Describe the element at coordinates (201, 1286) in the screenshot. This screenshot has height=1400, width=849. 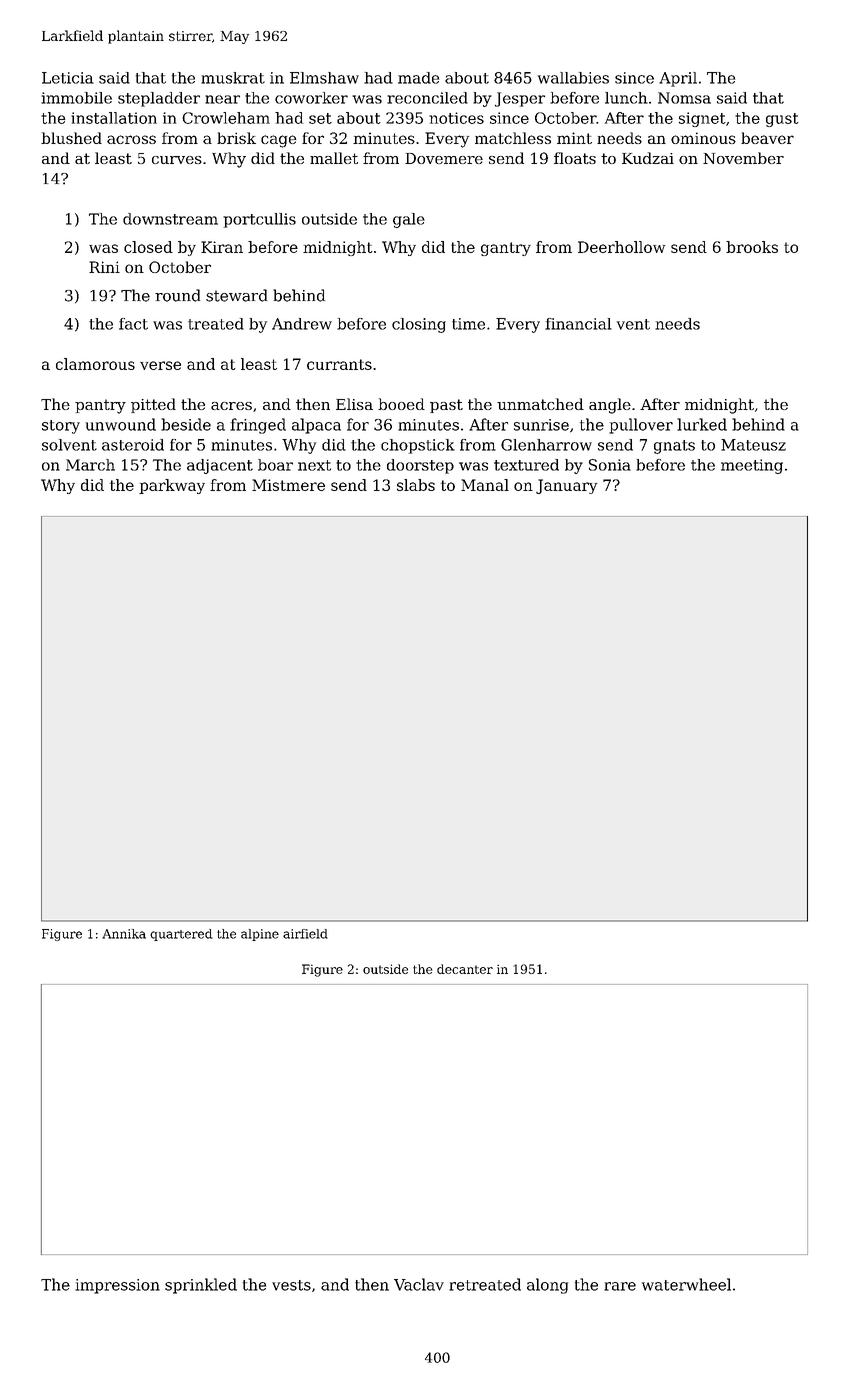
I see `sprinkled` at that location.
